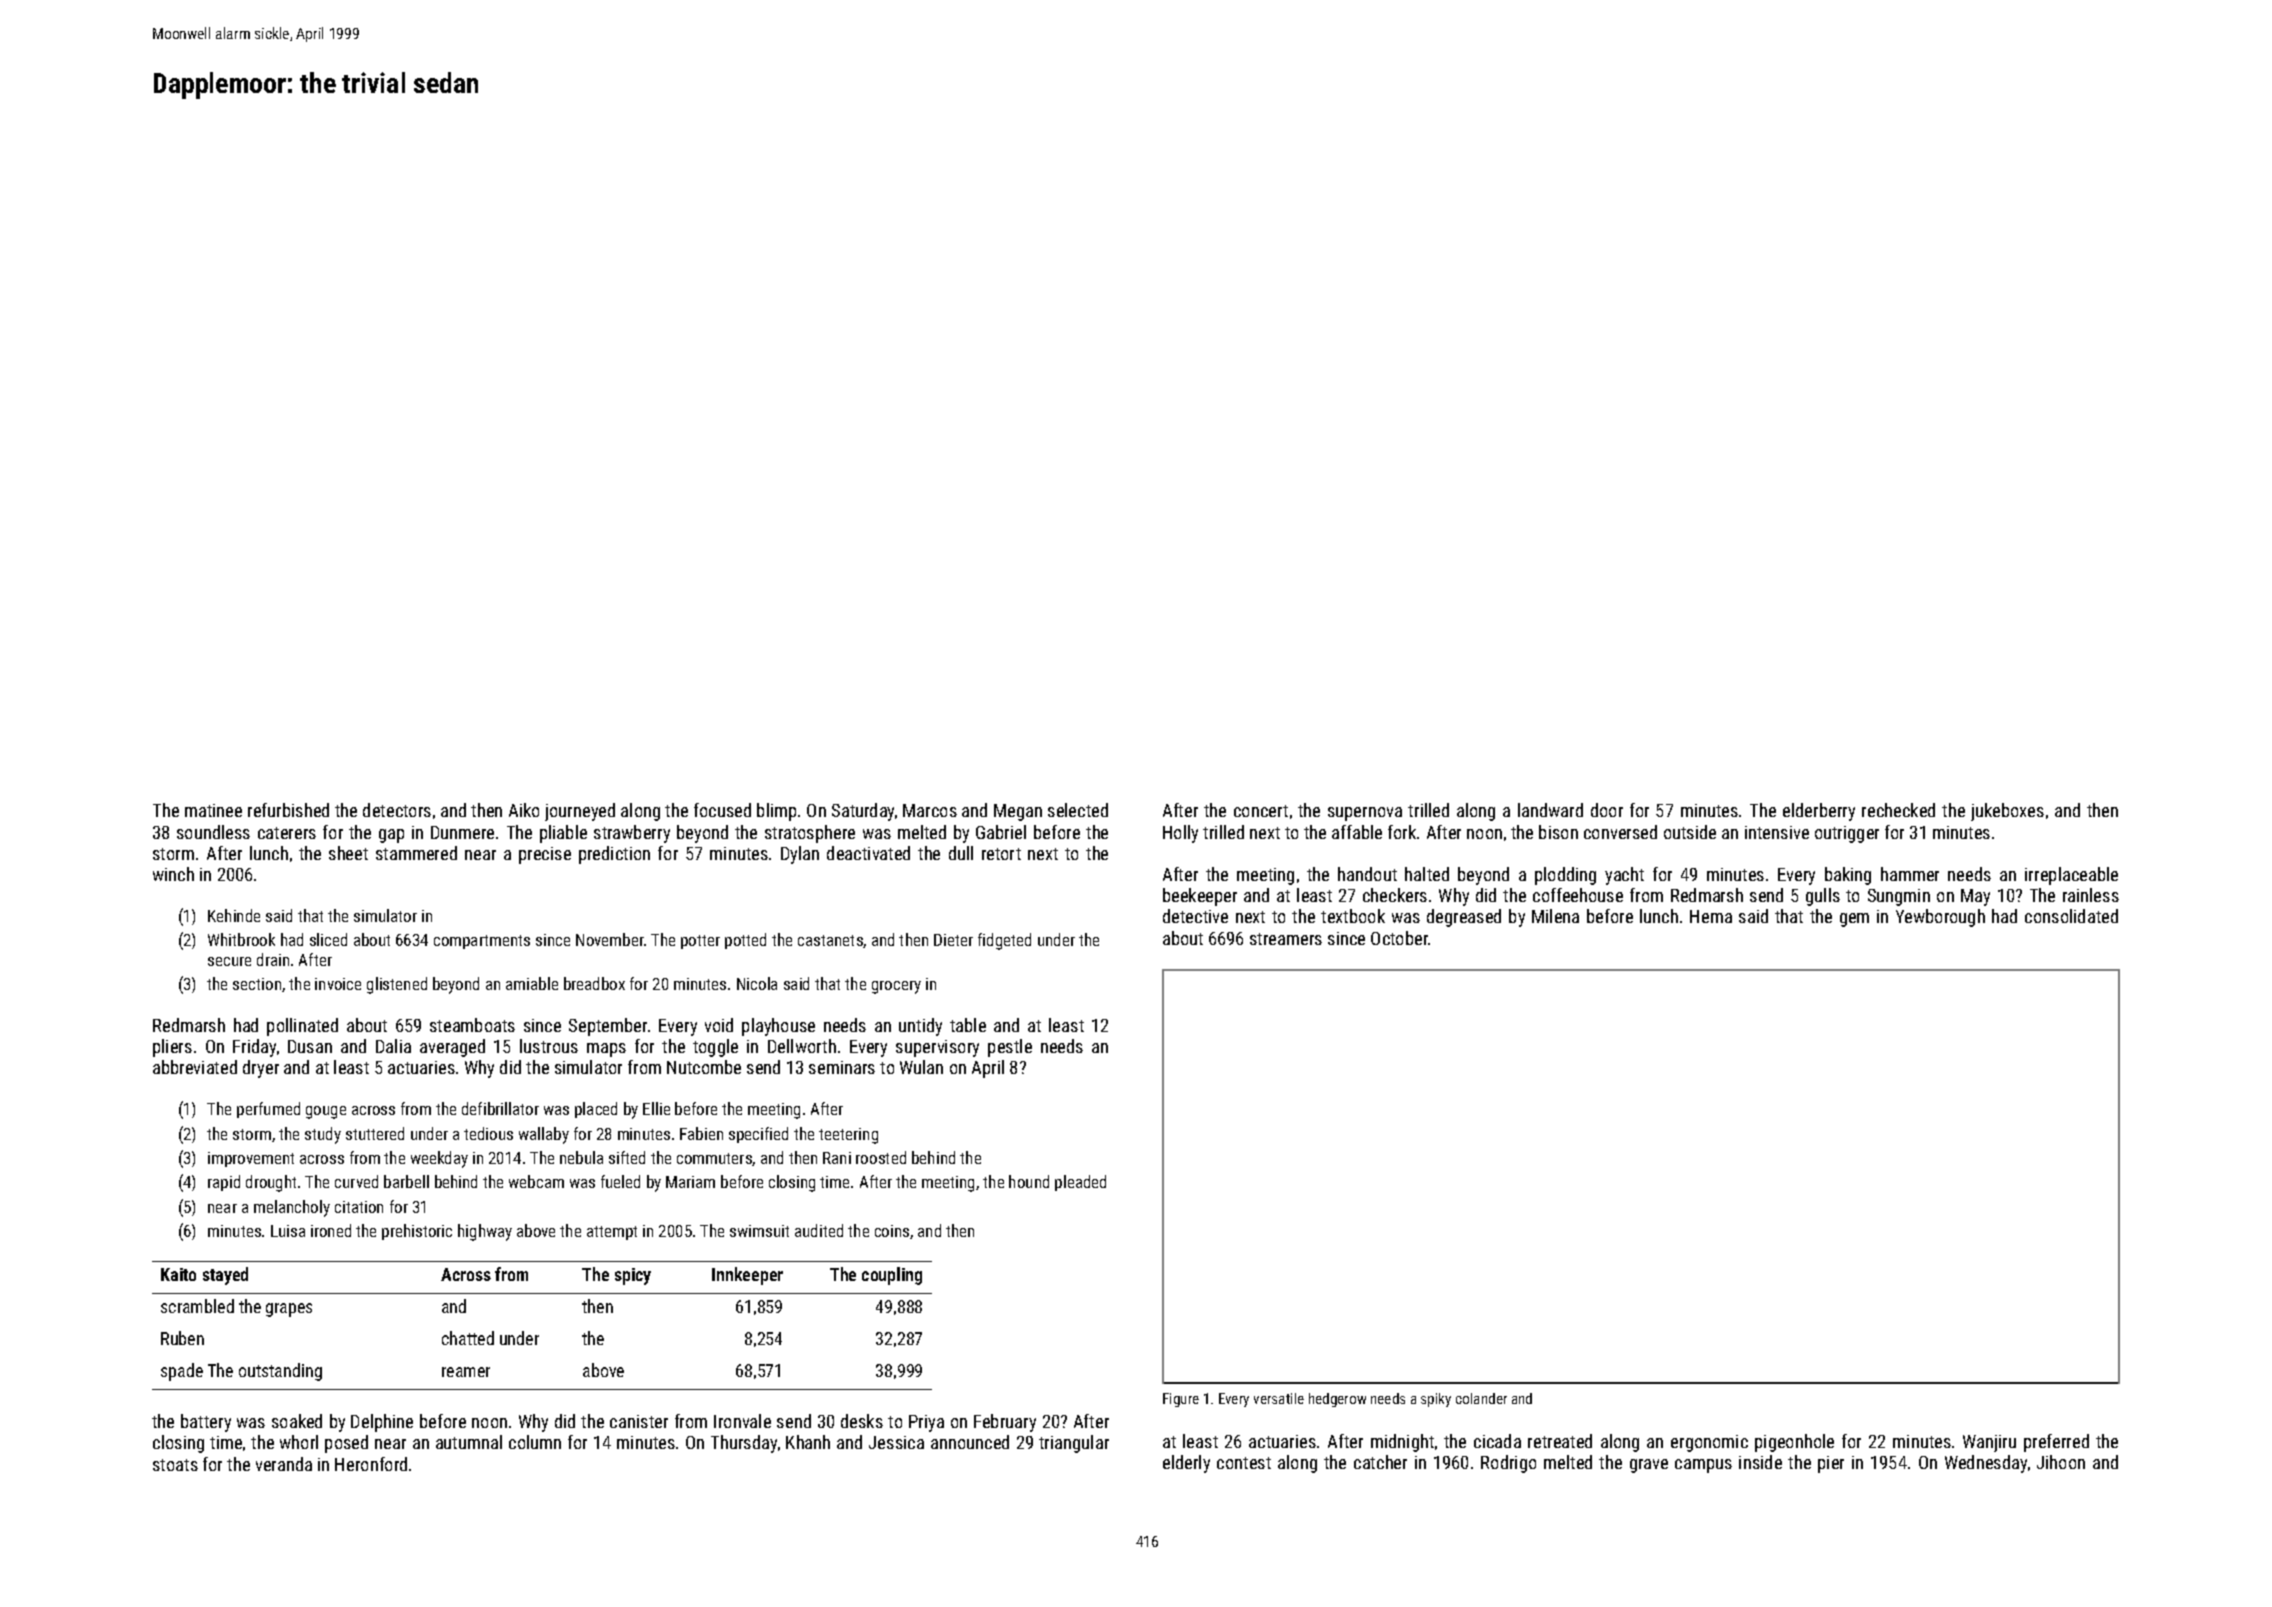  I want to click on selected, so click(1078, 810).
